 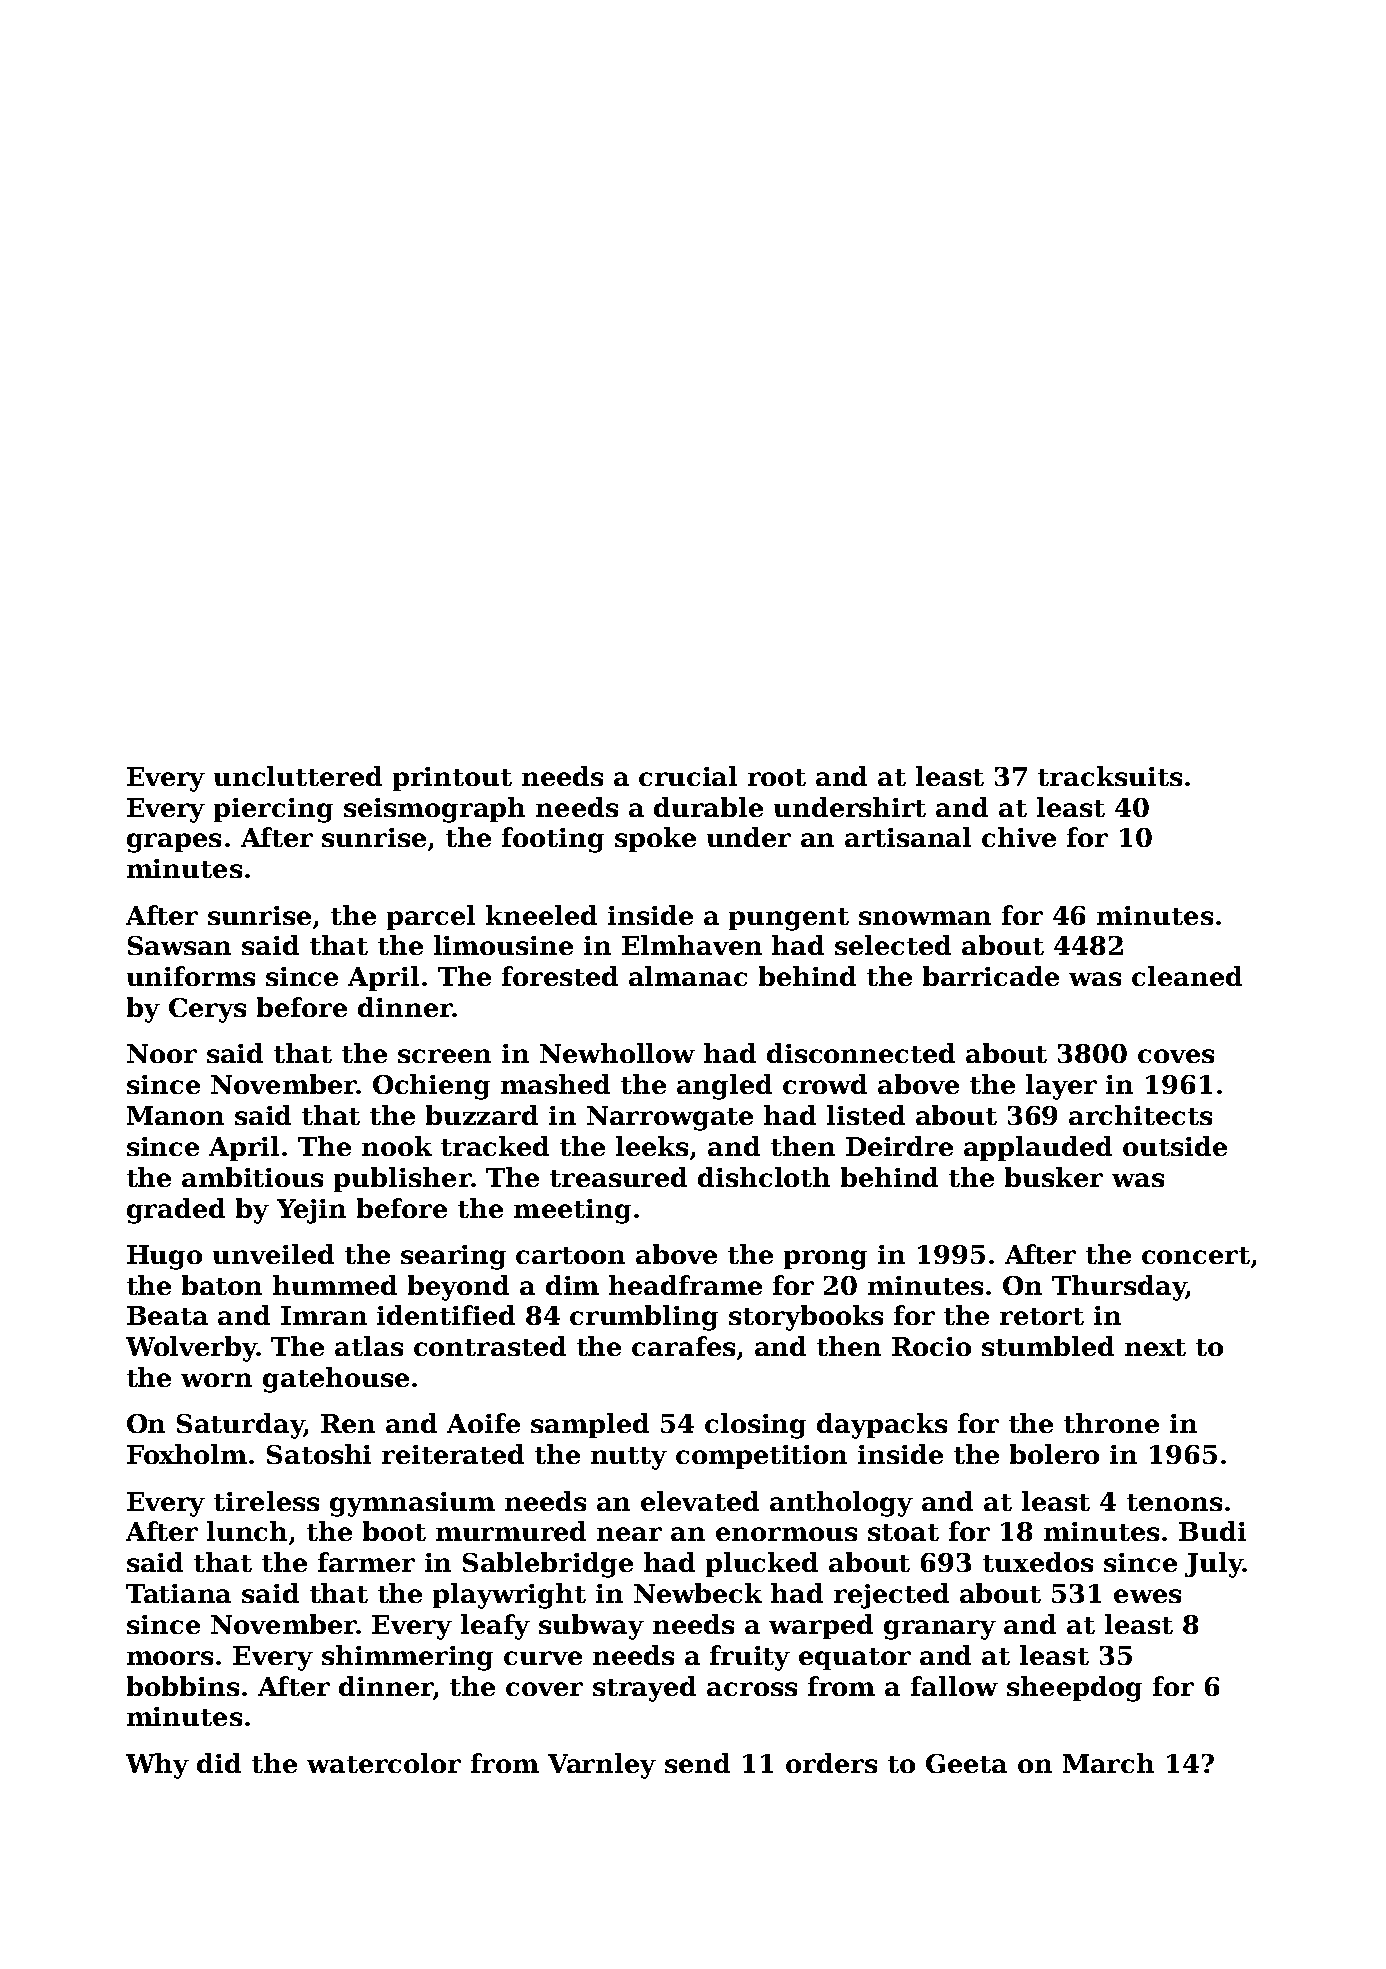 What do you see at coordinates (541, 915) in the image?
I see `kneeled` at bounding box center [541, 915].
